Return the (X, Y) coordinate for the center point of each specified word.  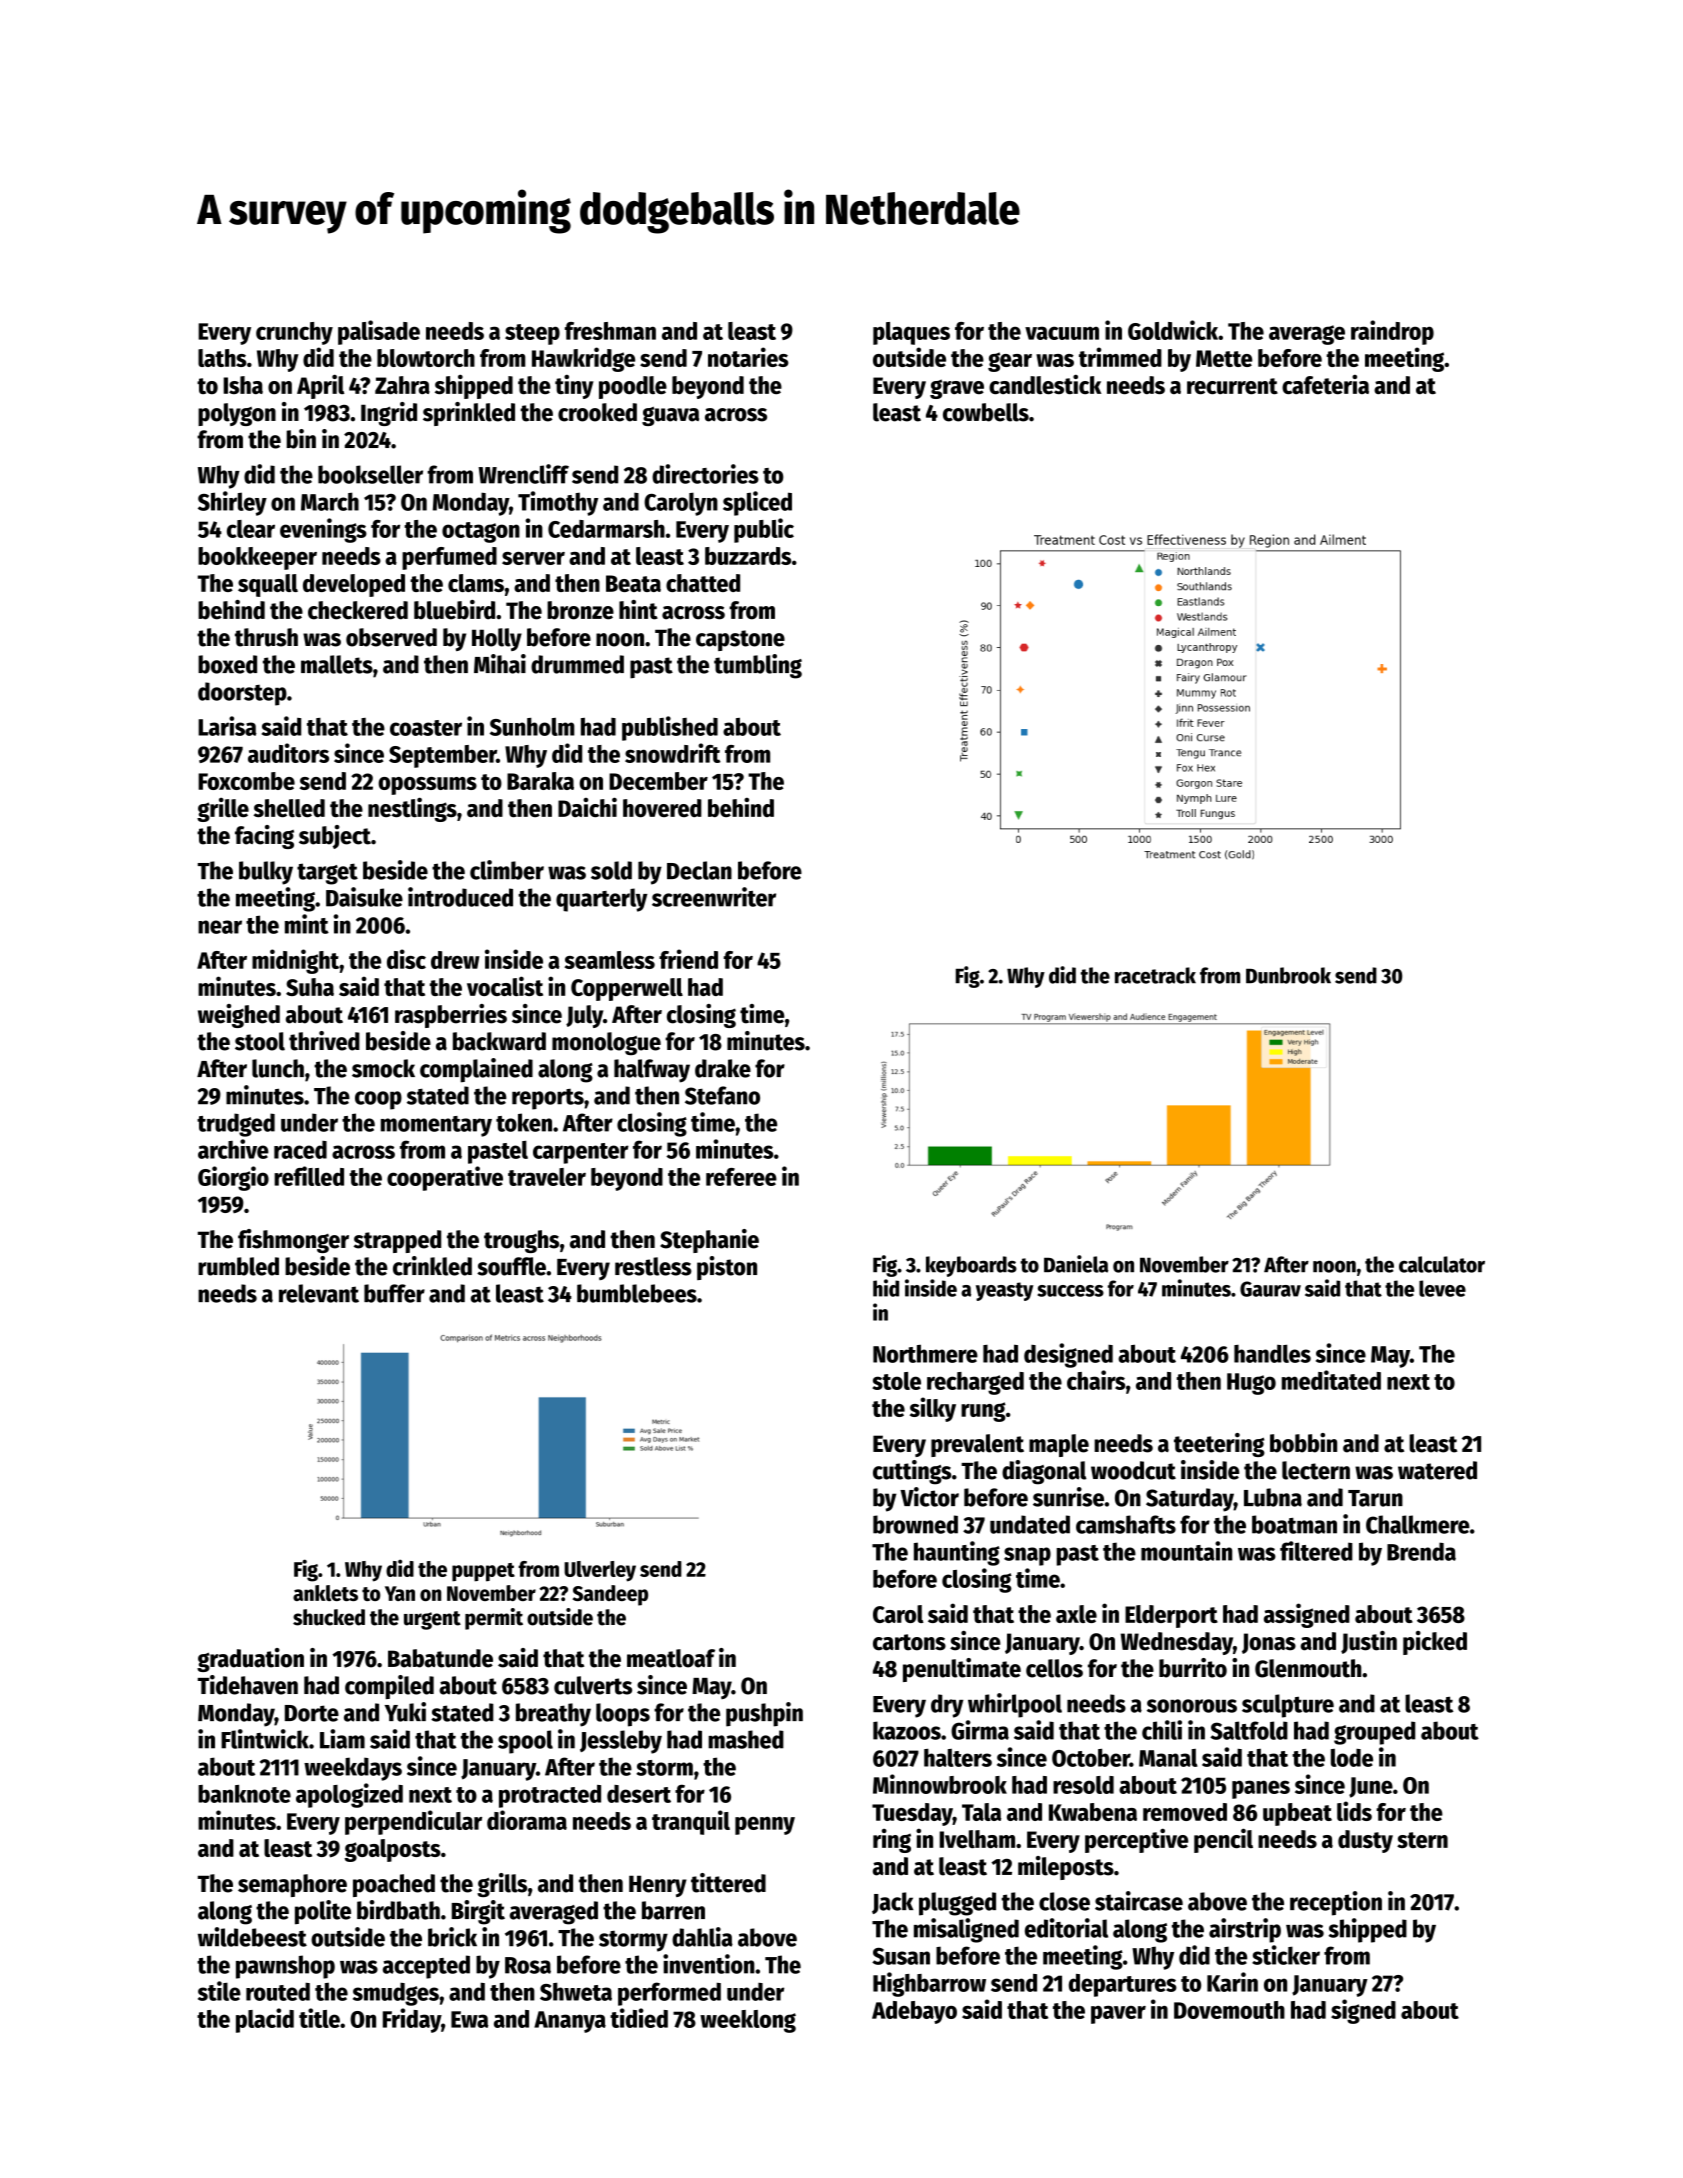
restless (653, 1266)
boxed (227, 664)
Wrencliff (523, 474)
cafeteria (1325, 384)
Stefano (722, 1095)
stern (1422, 1840)
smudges (396, 1994)
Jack (893, 1903)
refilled (309, 1176)
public (764, 530)
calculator (1442, 1264)
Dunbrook (1288, 975)
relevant (319, 1293)
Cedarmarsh (606, 529)
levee (1442, 1288)
